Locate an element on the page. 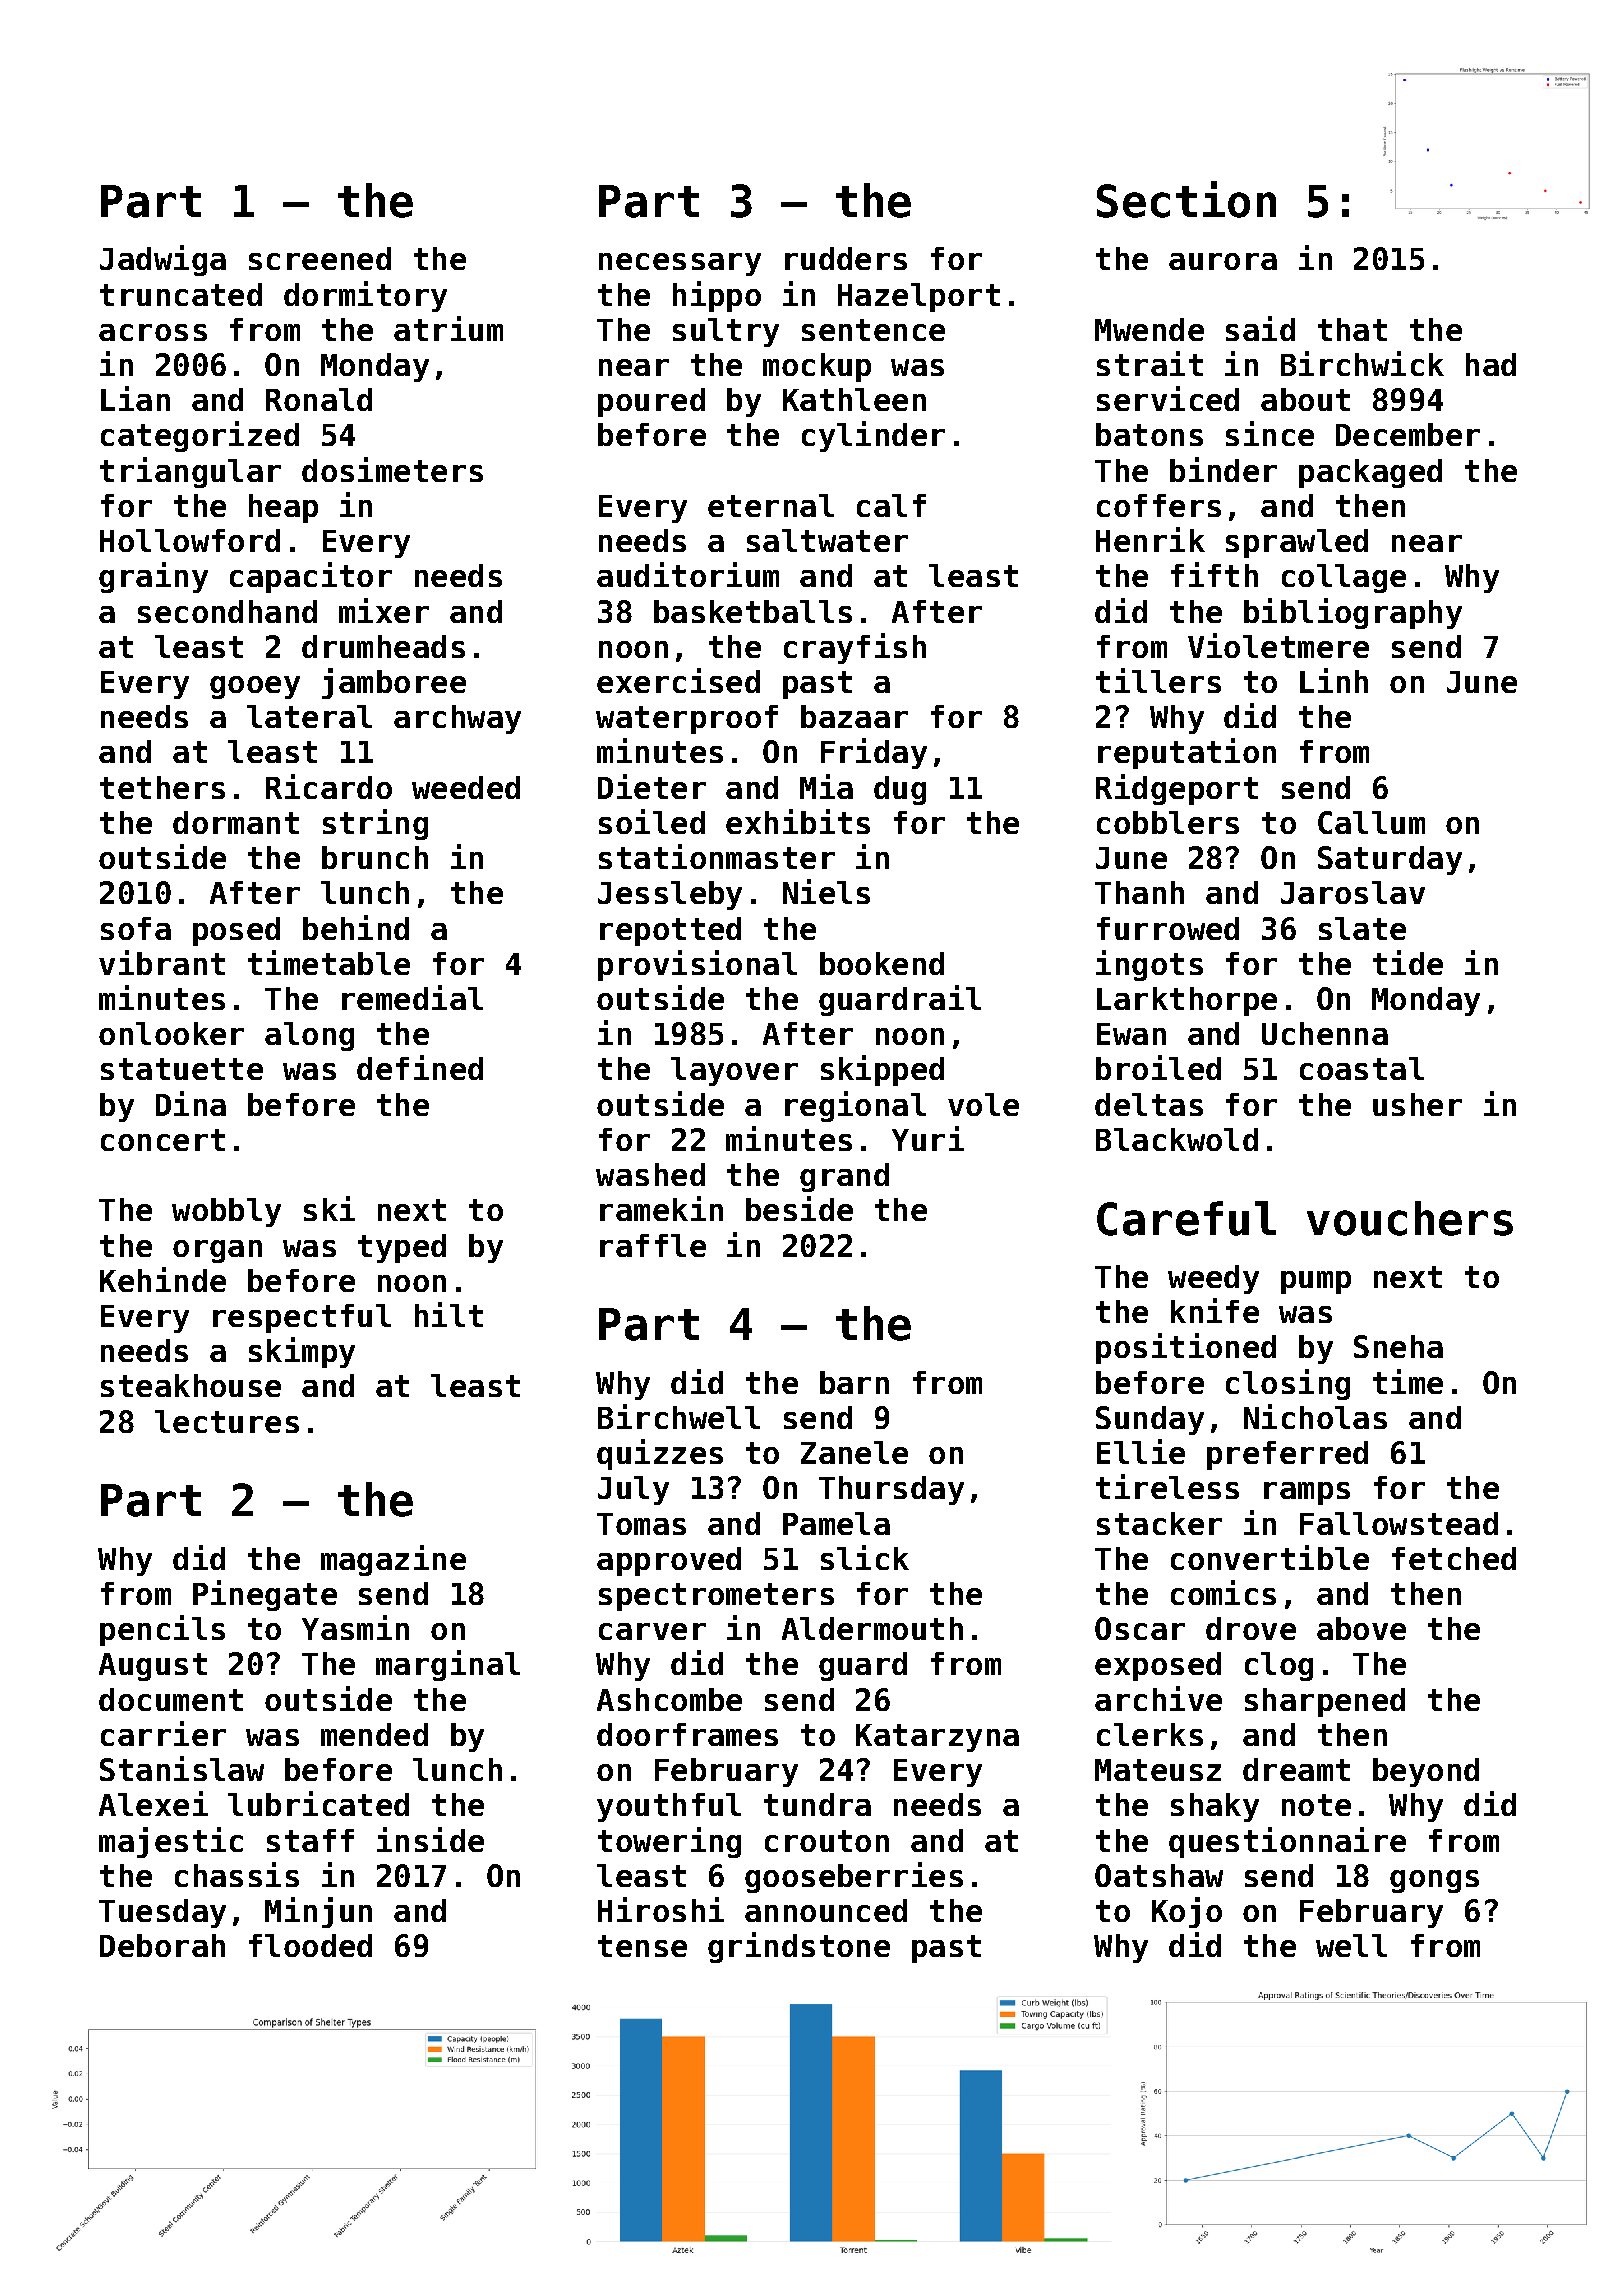 The image size is (1620, 2292). announced is located at coordinates (826, 1910).
